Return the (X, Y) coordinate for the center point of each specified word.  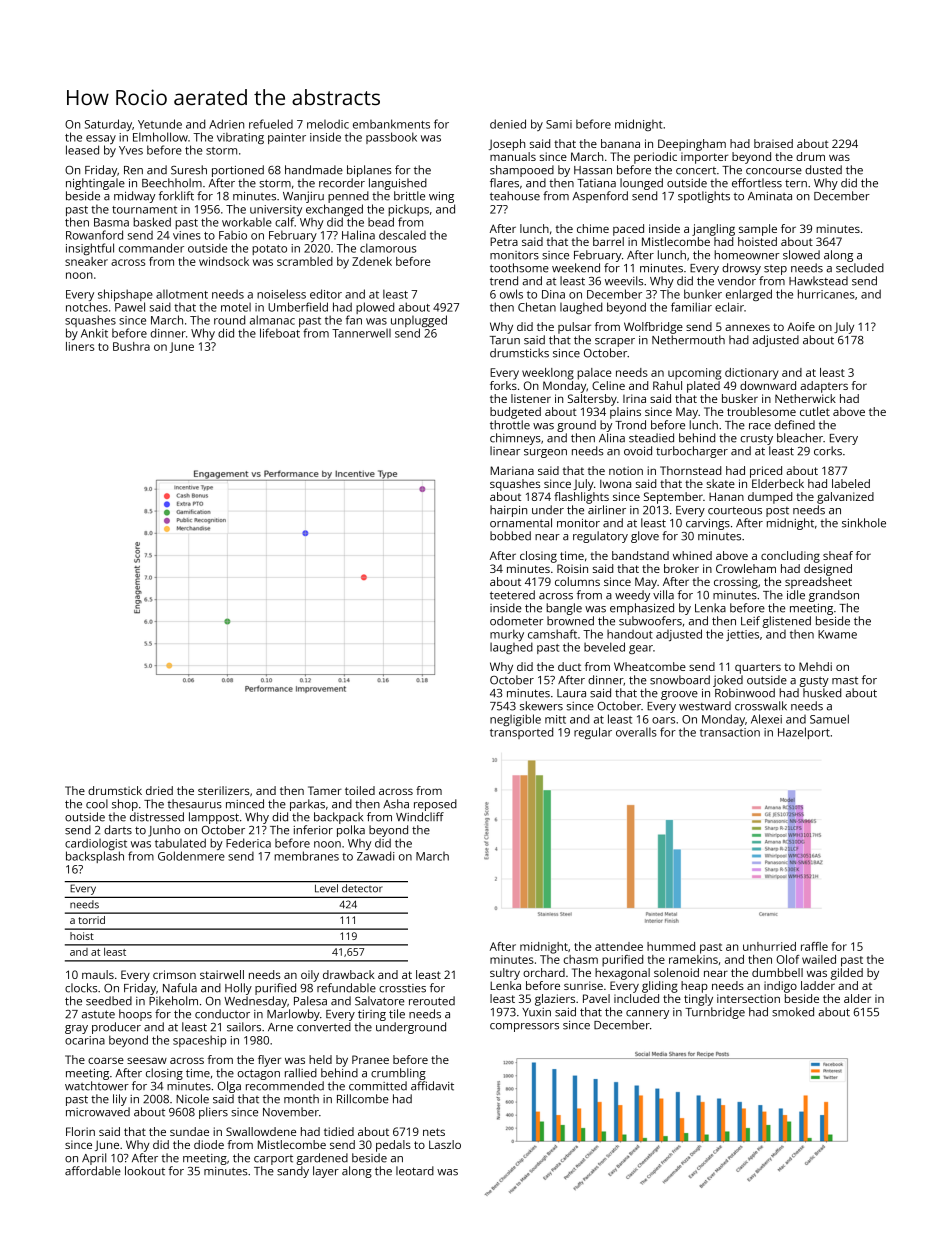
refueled (271, 124)
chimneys (515, 439)
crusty (756, 440)
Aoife (801, 326)
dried (159, 790)
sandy (293, 1172)
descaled (402, 235)
